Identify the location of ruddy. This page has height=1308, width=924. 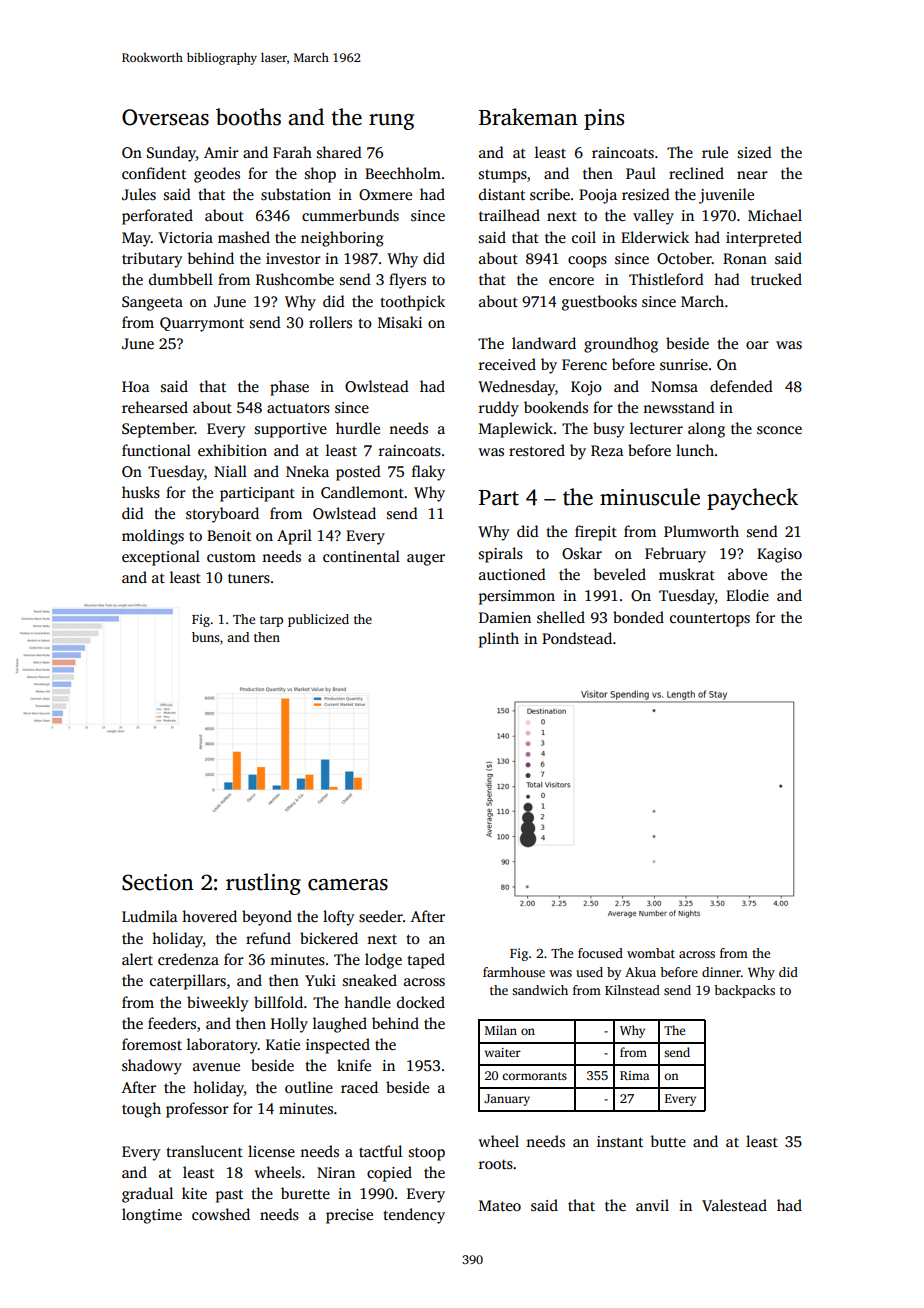
(499, 409).
